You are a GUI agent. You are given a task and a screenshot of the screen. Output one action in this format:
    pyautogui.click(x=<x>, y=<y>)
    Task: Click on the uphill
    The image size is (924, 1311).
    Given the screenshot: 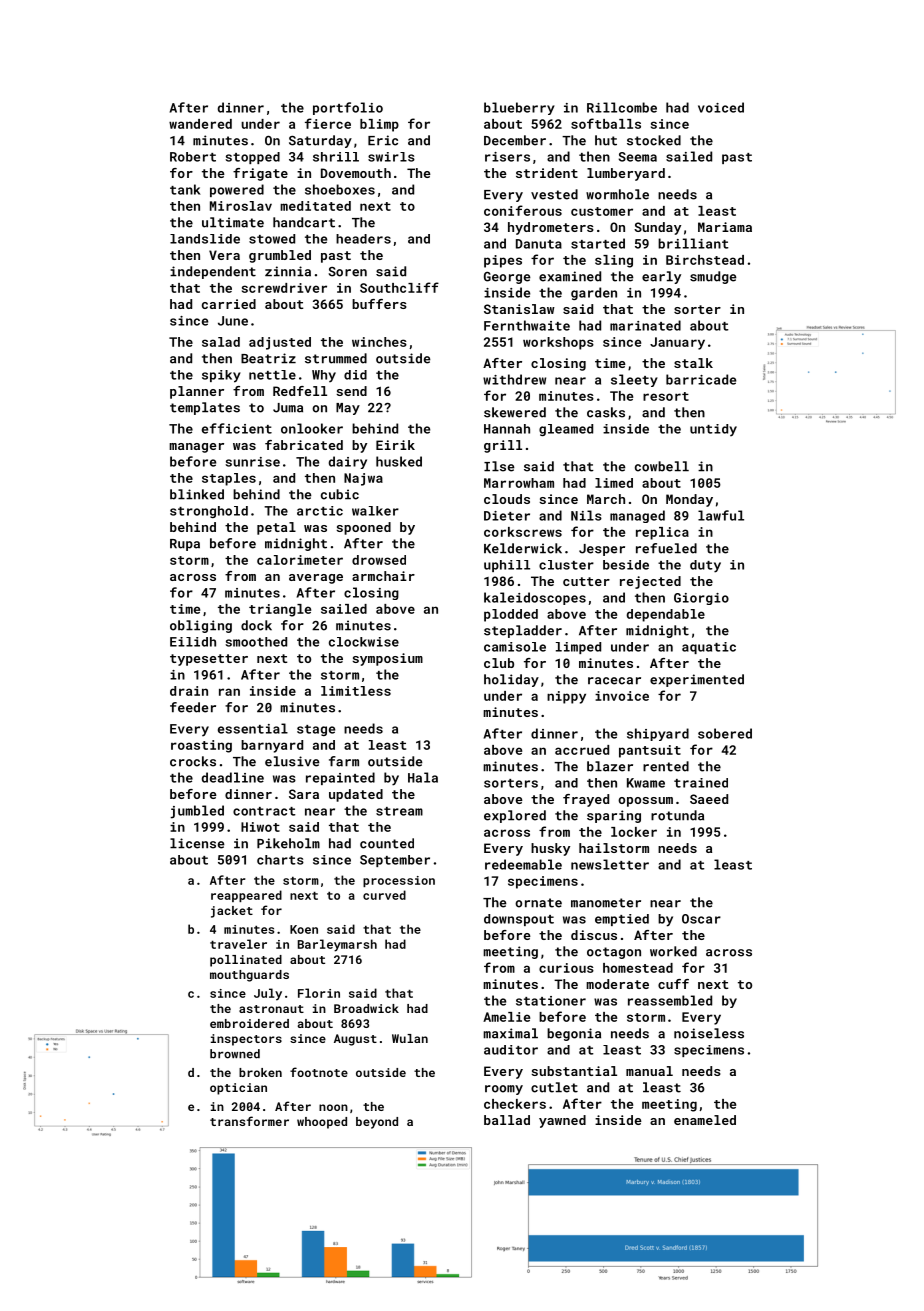 What is the action you would take?
    pyautogui.click(x=507, y=566)
